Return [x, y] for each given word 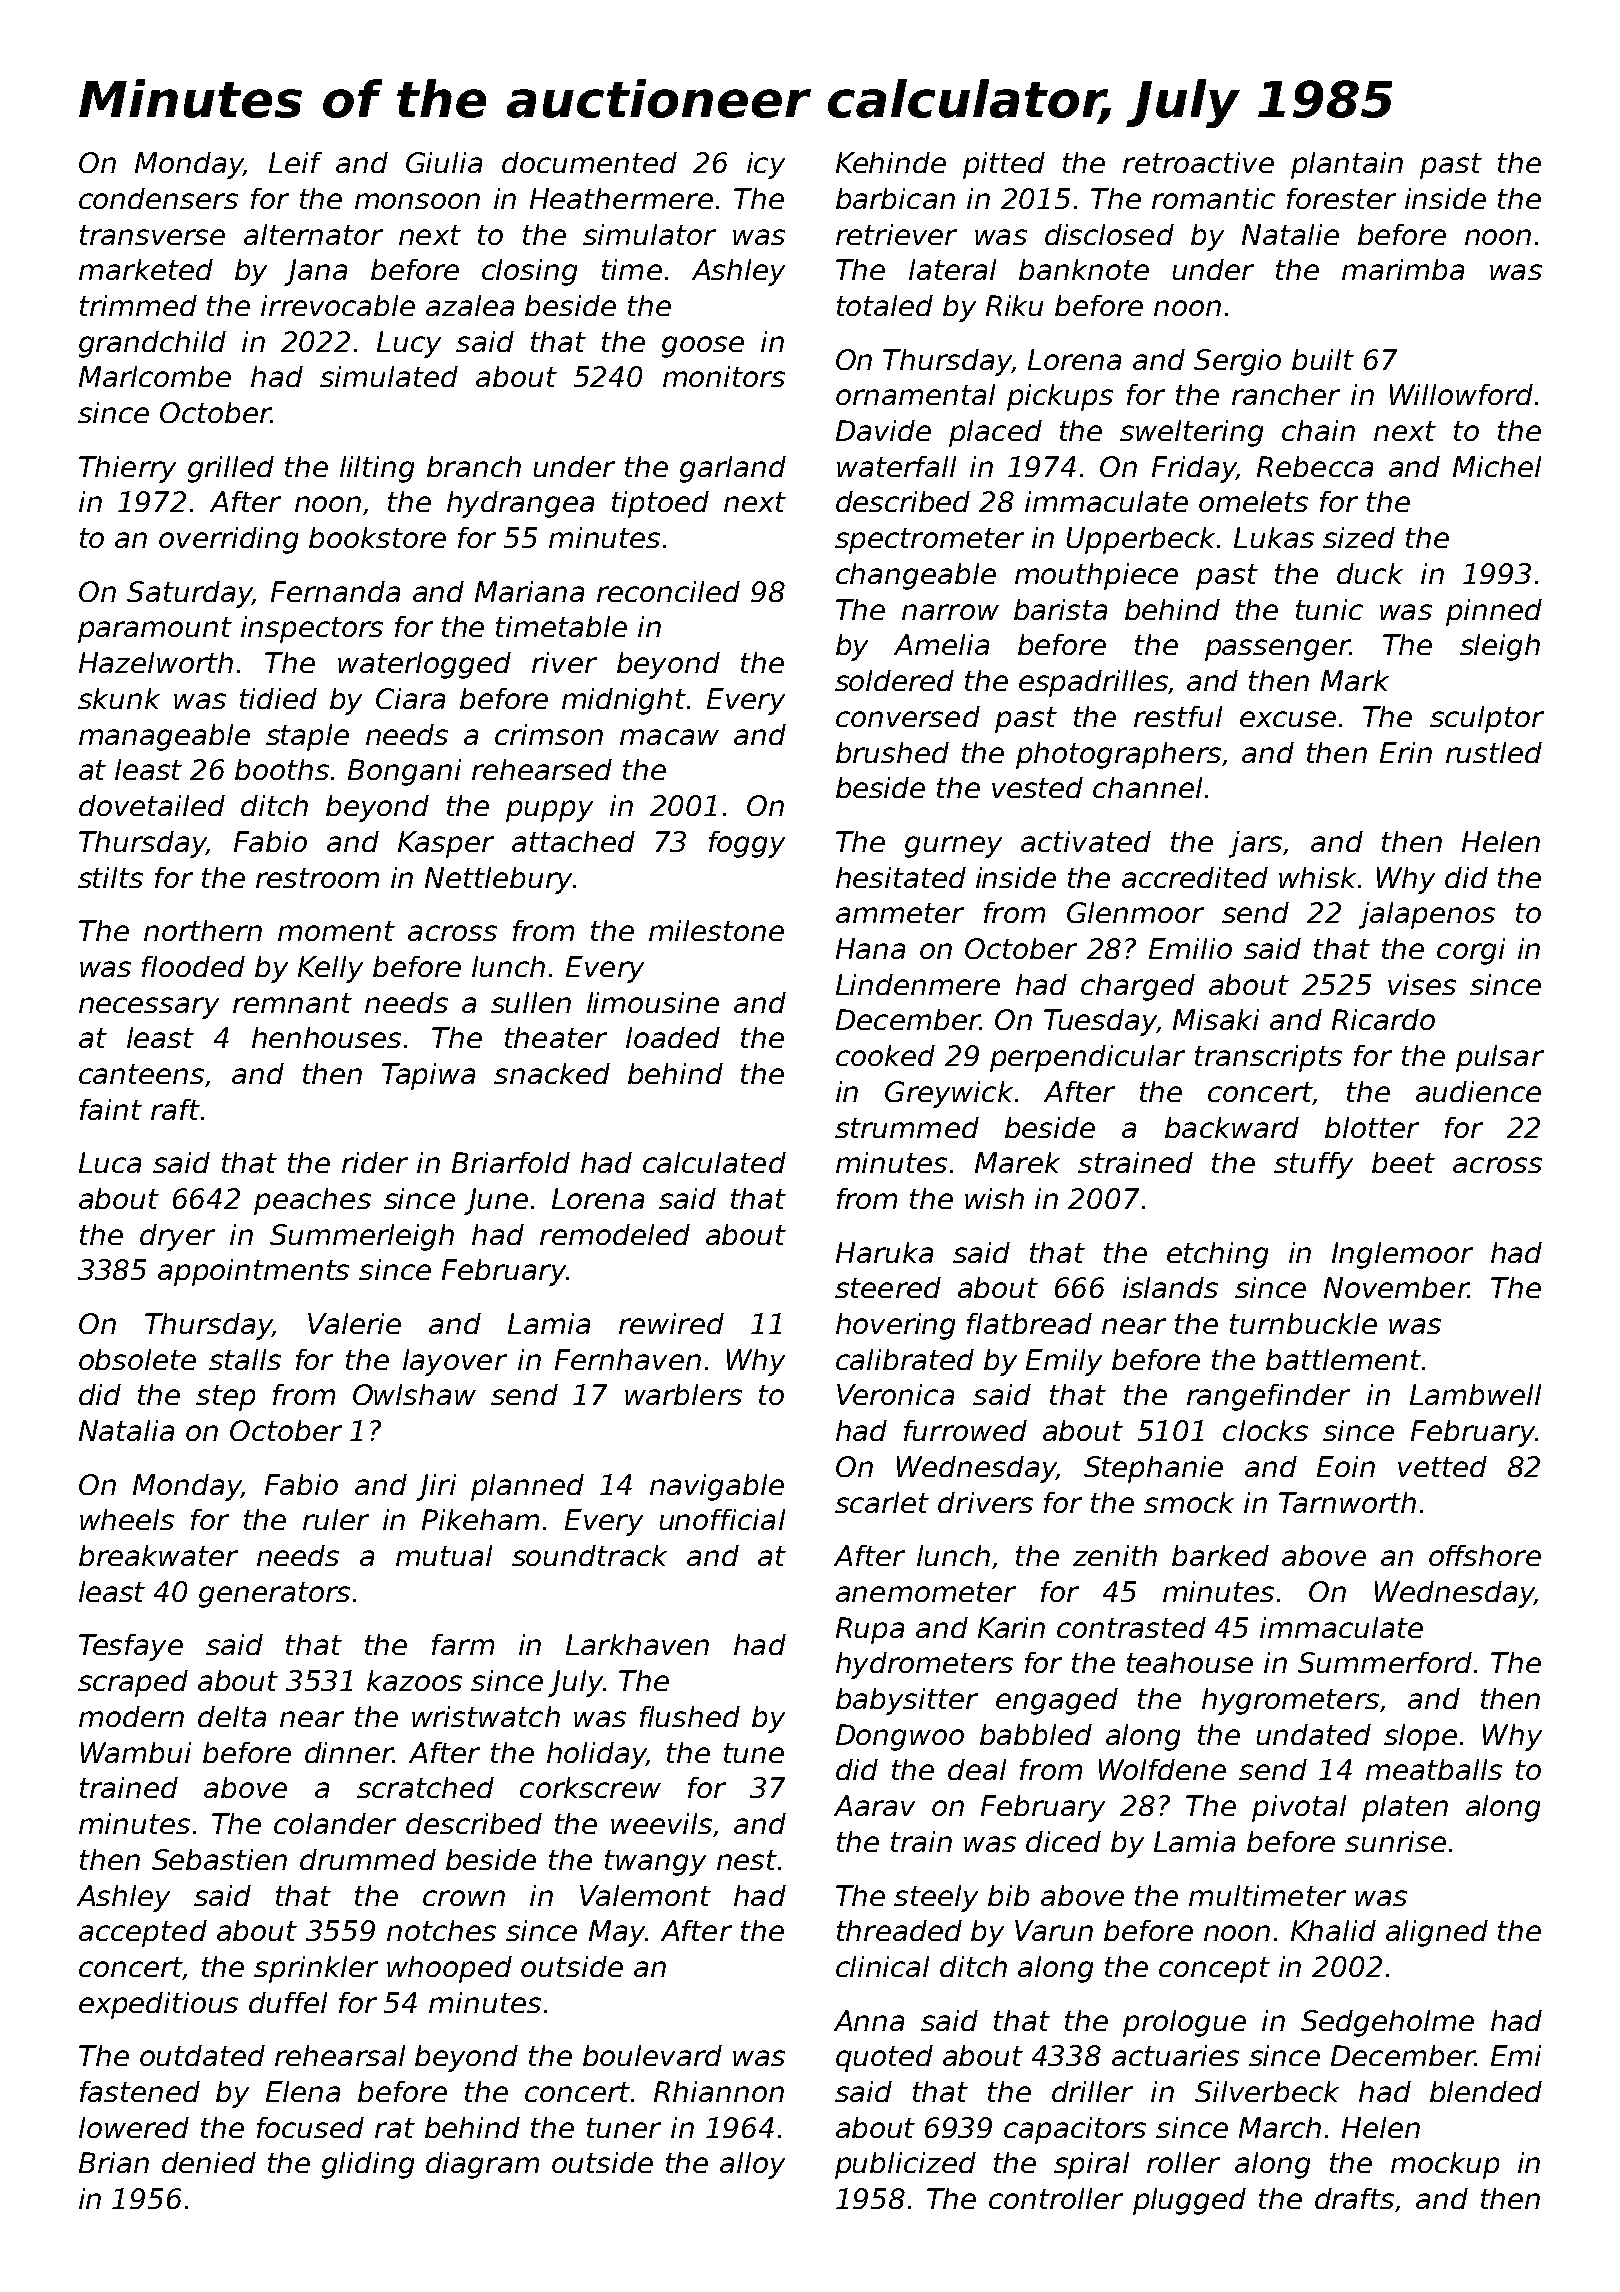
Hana [870, 948]
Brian [114, 2162]
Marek [1017, 1162]
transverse [152, 235]
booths [282, 769]
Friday [1194, 469]
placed [995, 433]
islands [1170, 1287]
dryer [177, 1237]
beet [1403, 1162]
